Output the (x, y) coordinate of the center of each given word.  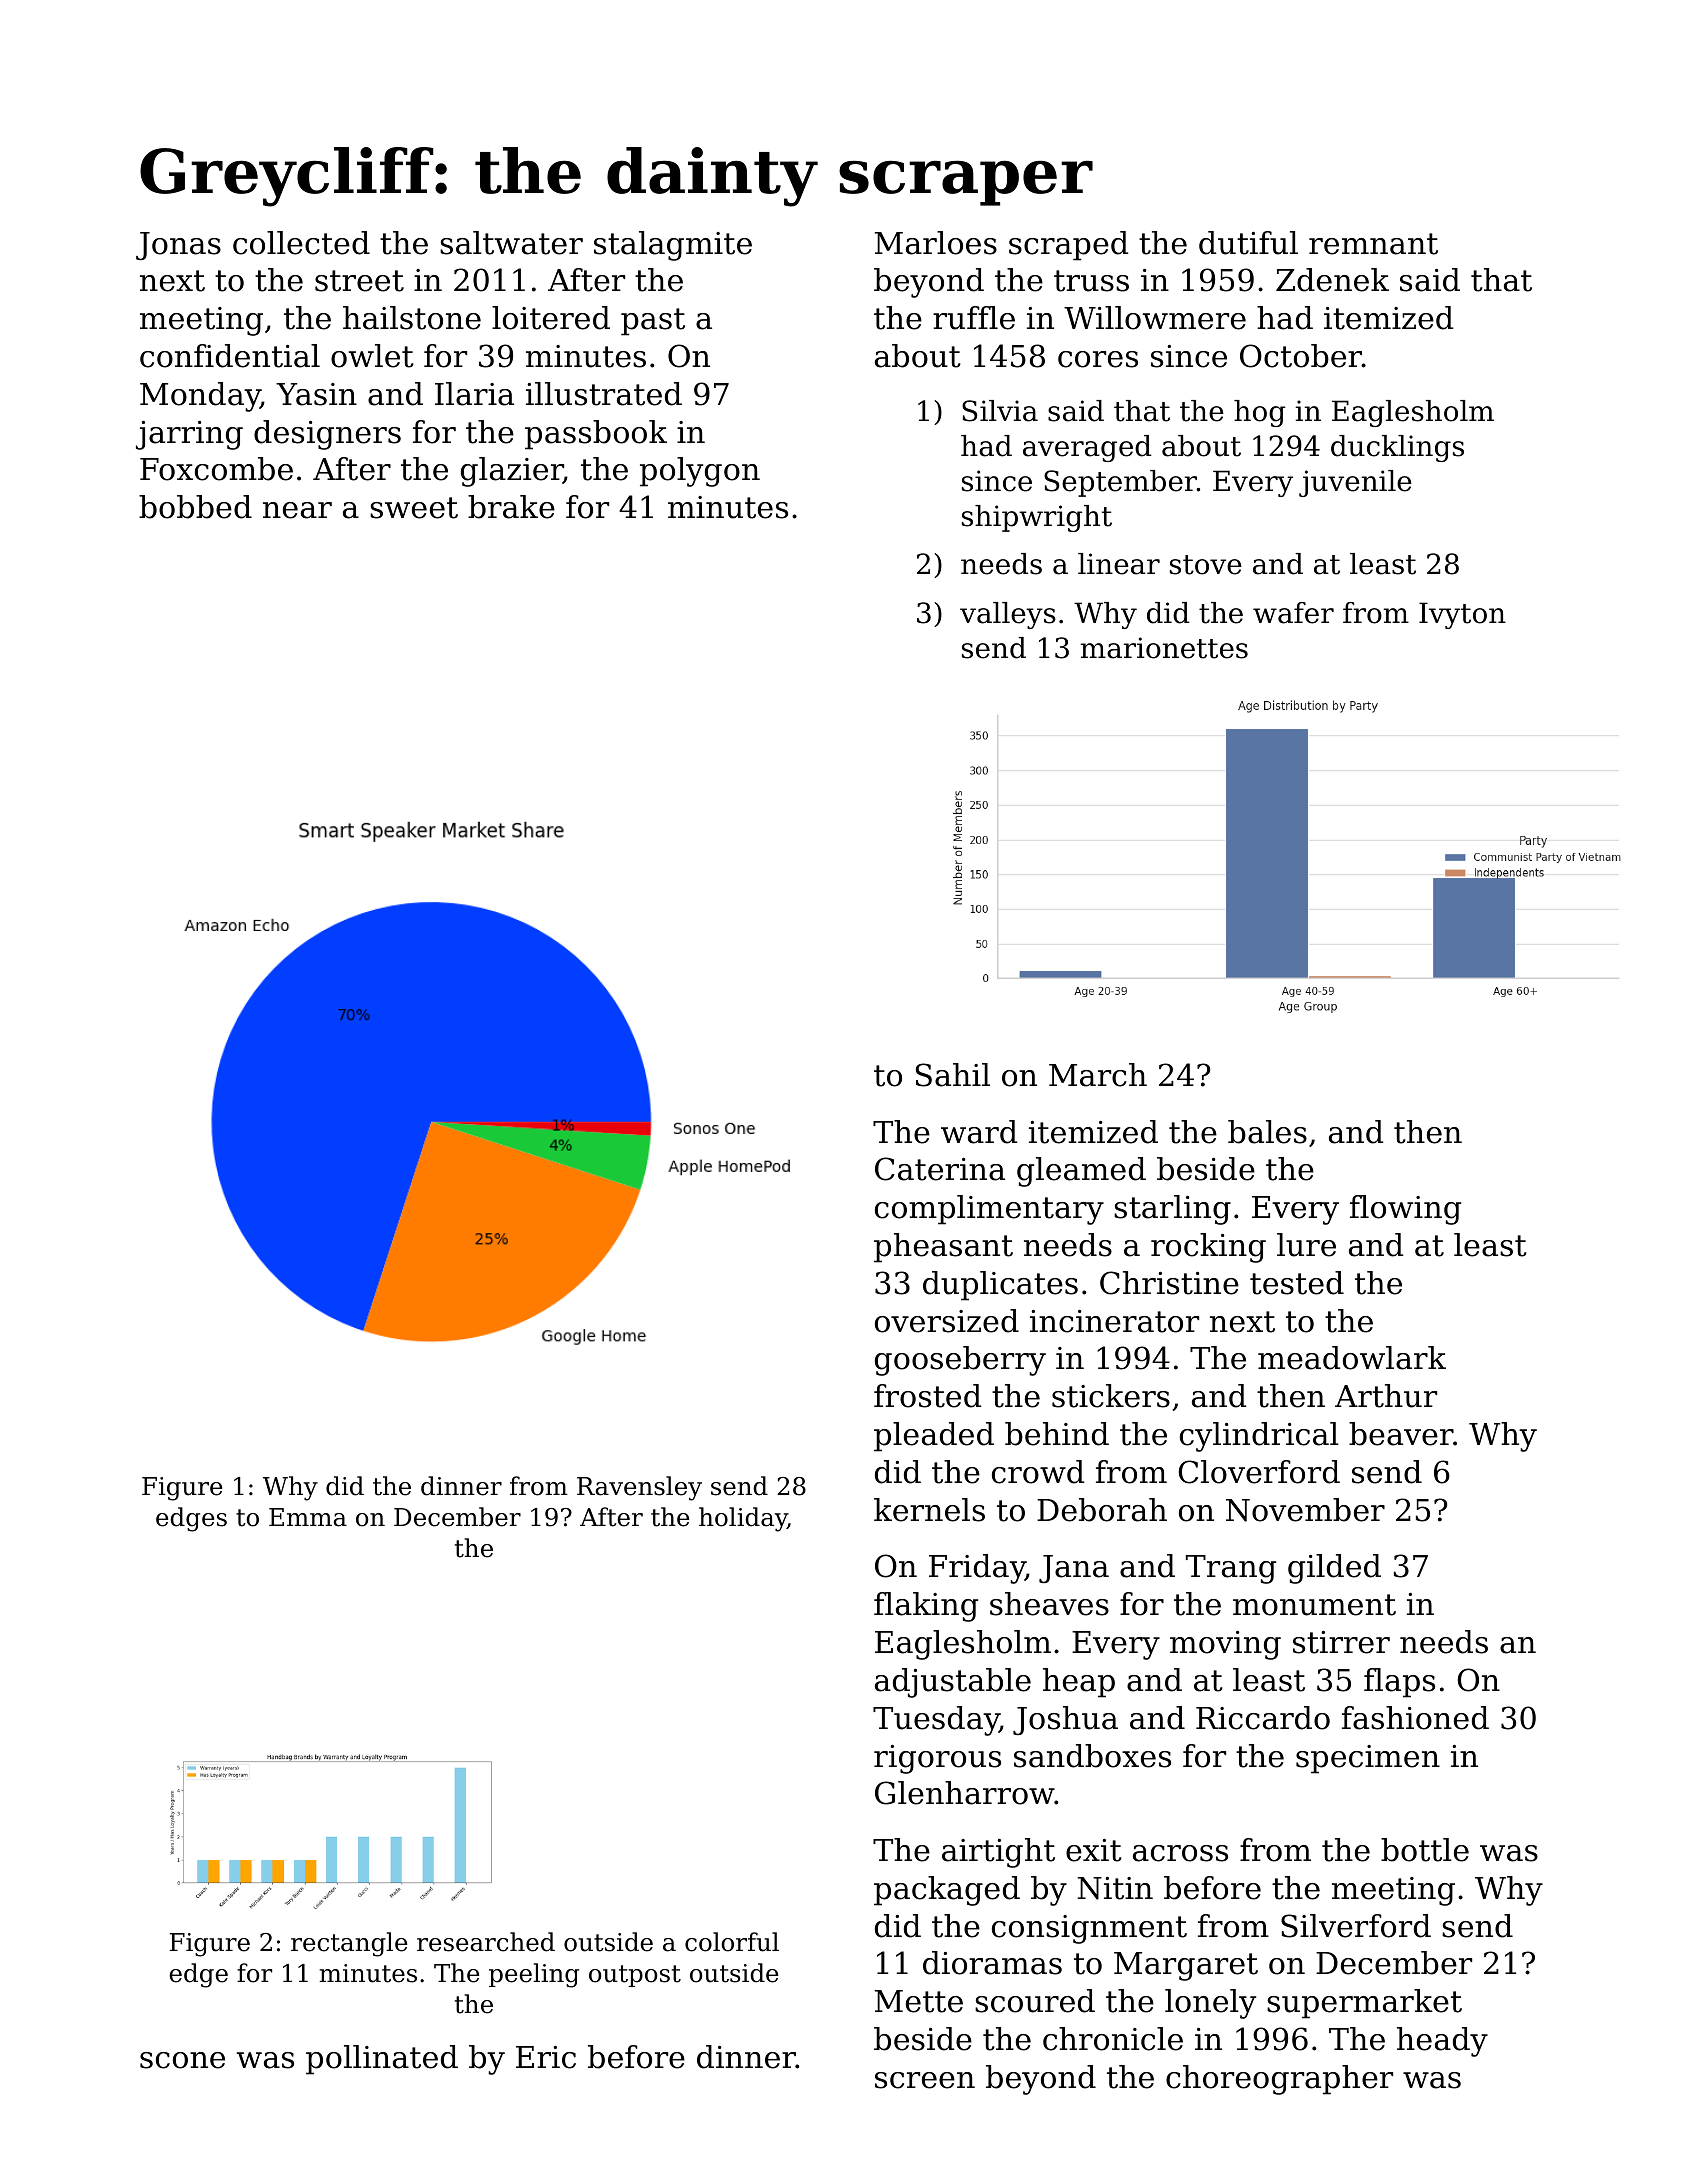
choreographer (1279, 2080)
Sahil (953, 1075)
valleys (1008, 615)
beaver (1401, 1434)
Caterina (940, 1169)
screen (925, 2080)
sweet (414, 508)
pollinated (382, 2060)
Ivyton (1462, 615)
